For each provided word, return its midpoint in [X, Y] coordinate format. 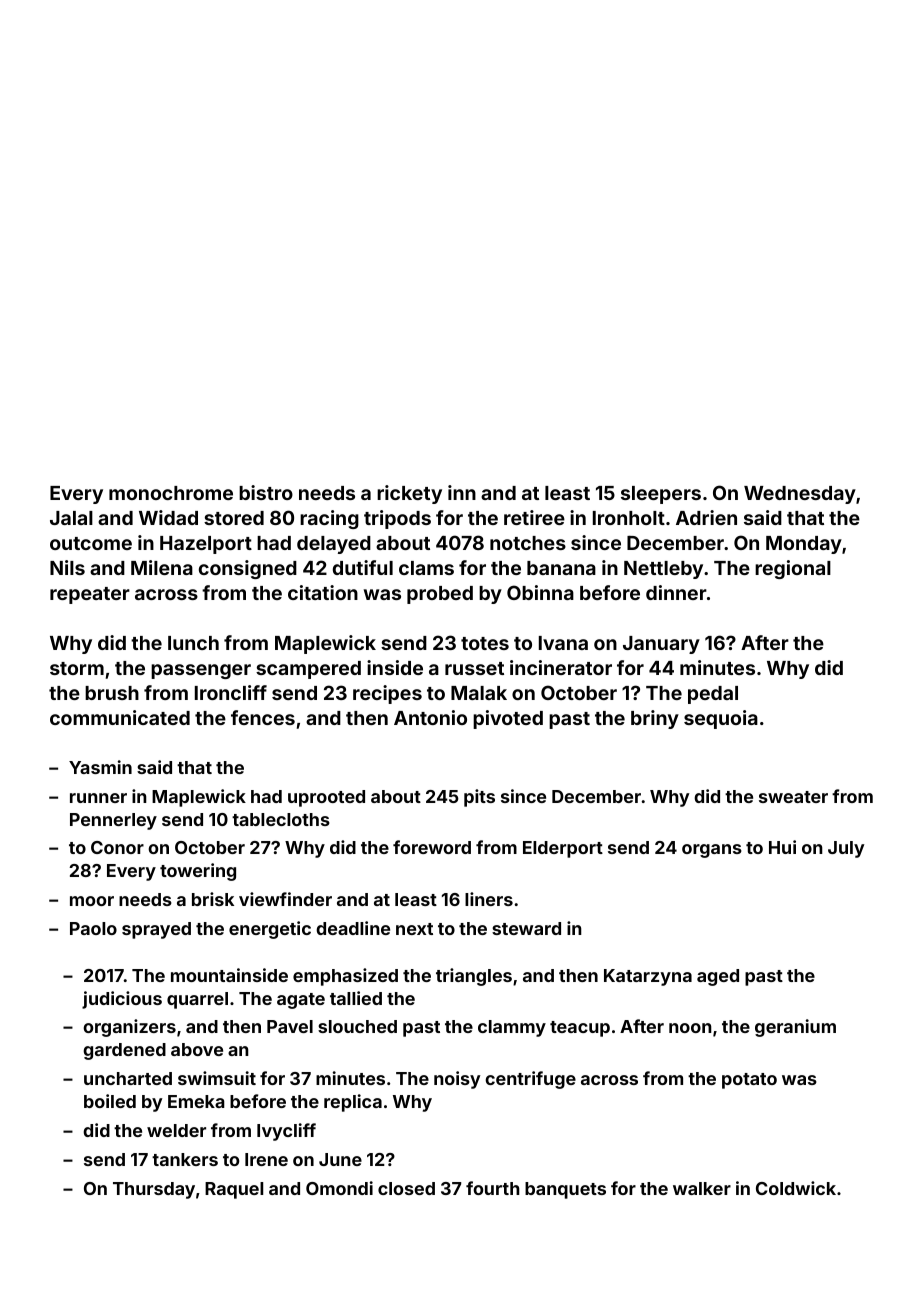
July [846, 849]
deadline [353, 928]
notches [528, 543]
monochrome [171, 493]
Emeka [196, 1101]
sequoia [721, 719]
